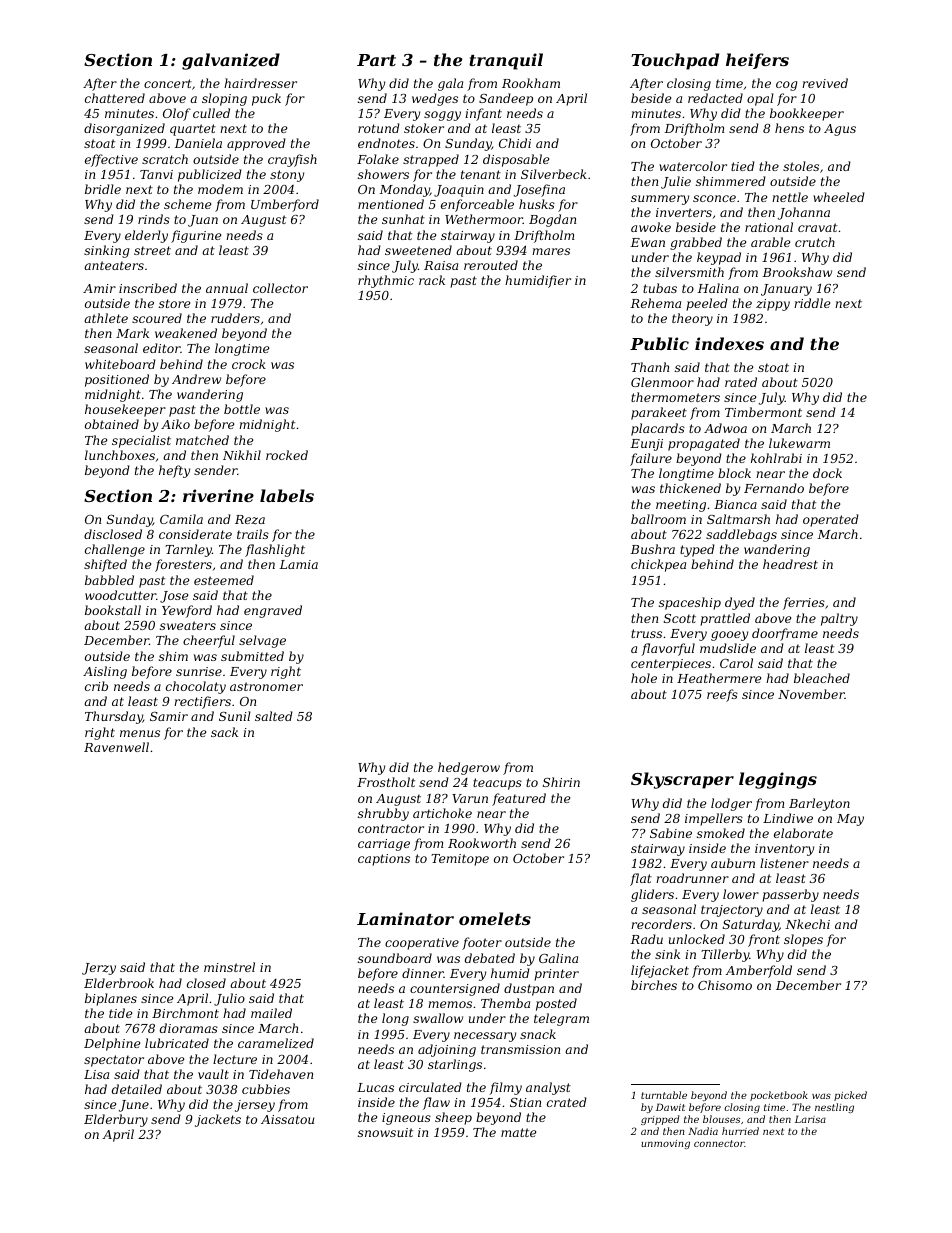 The height and width of the page is (1233, 952). What do you see at coordinates (850, 1096) in the page?
I see `picked` at bounding box center [850, 1096].
